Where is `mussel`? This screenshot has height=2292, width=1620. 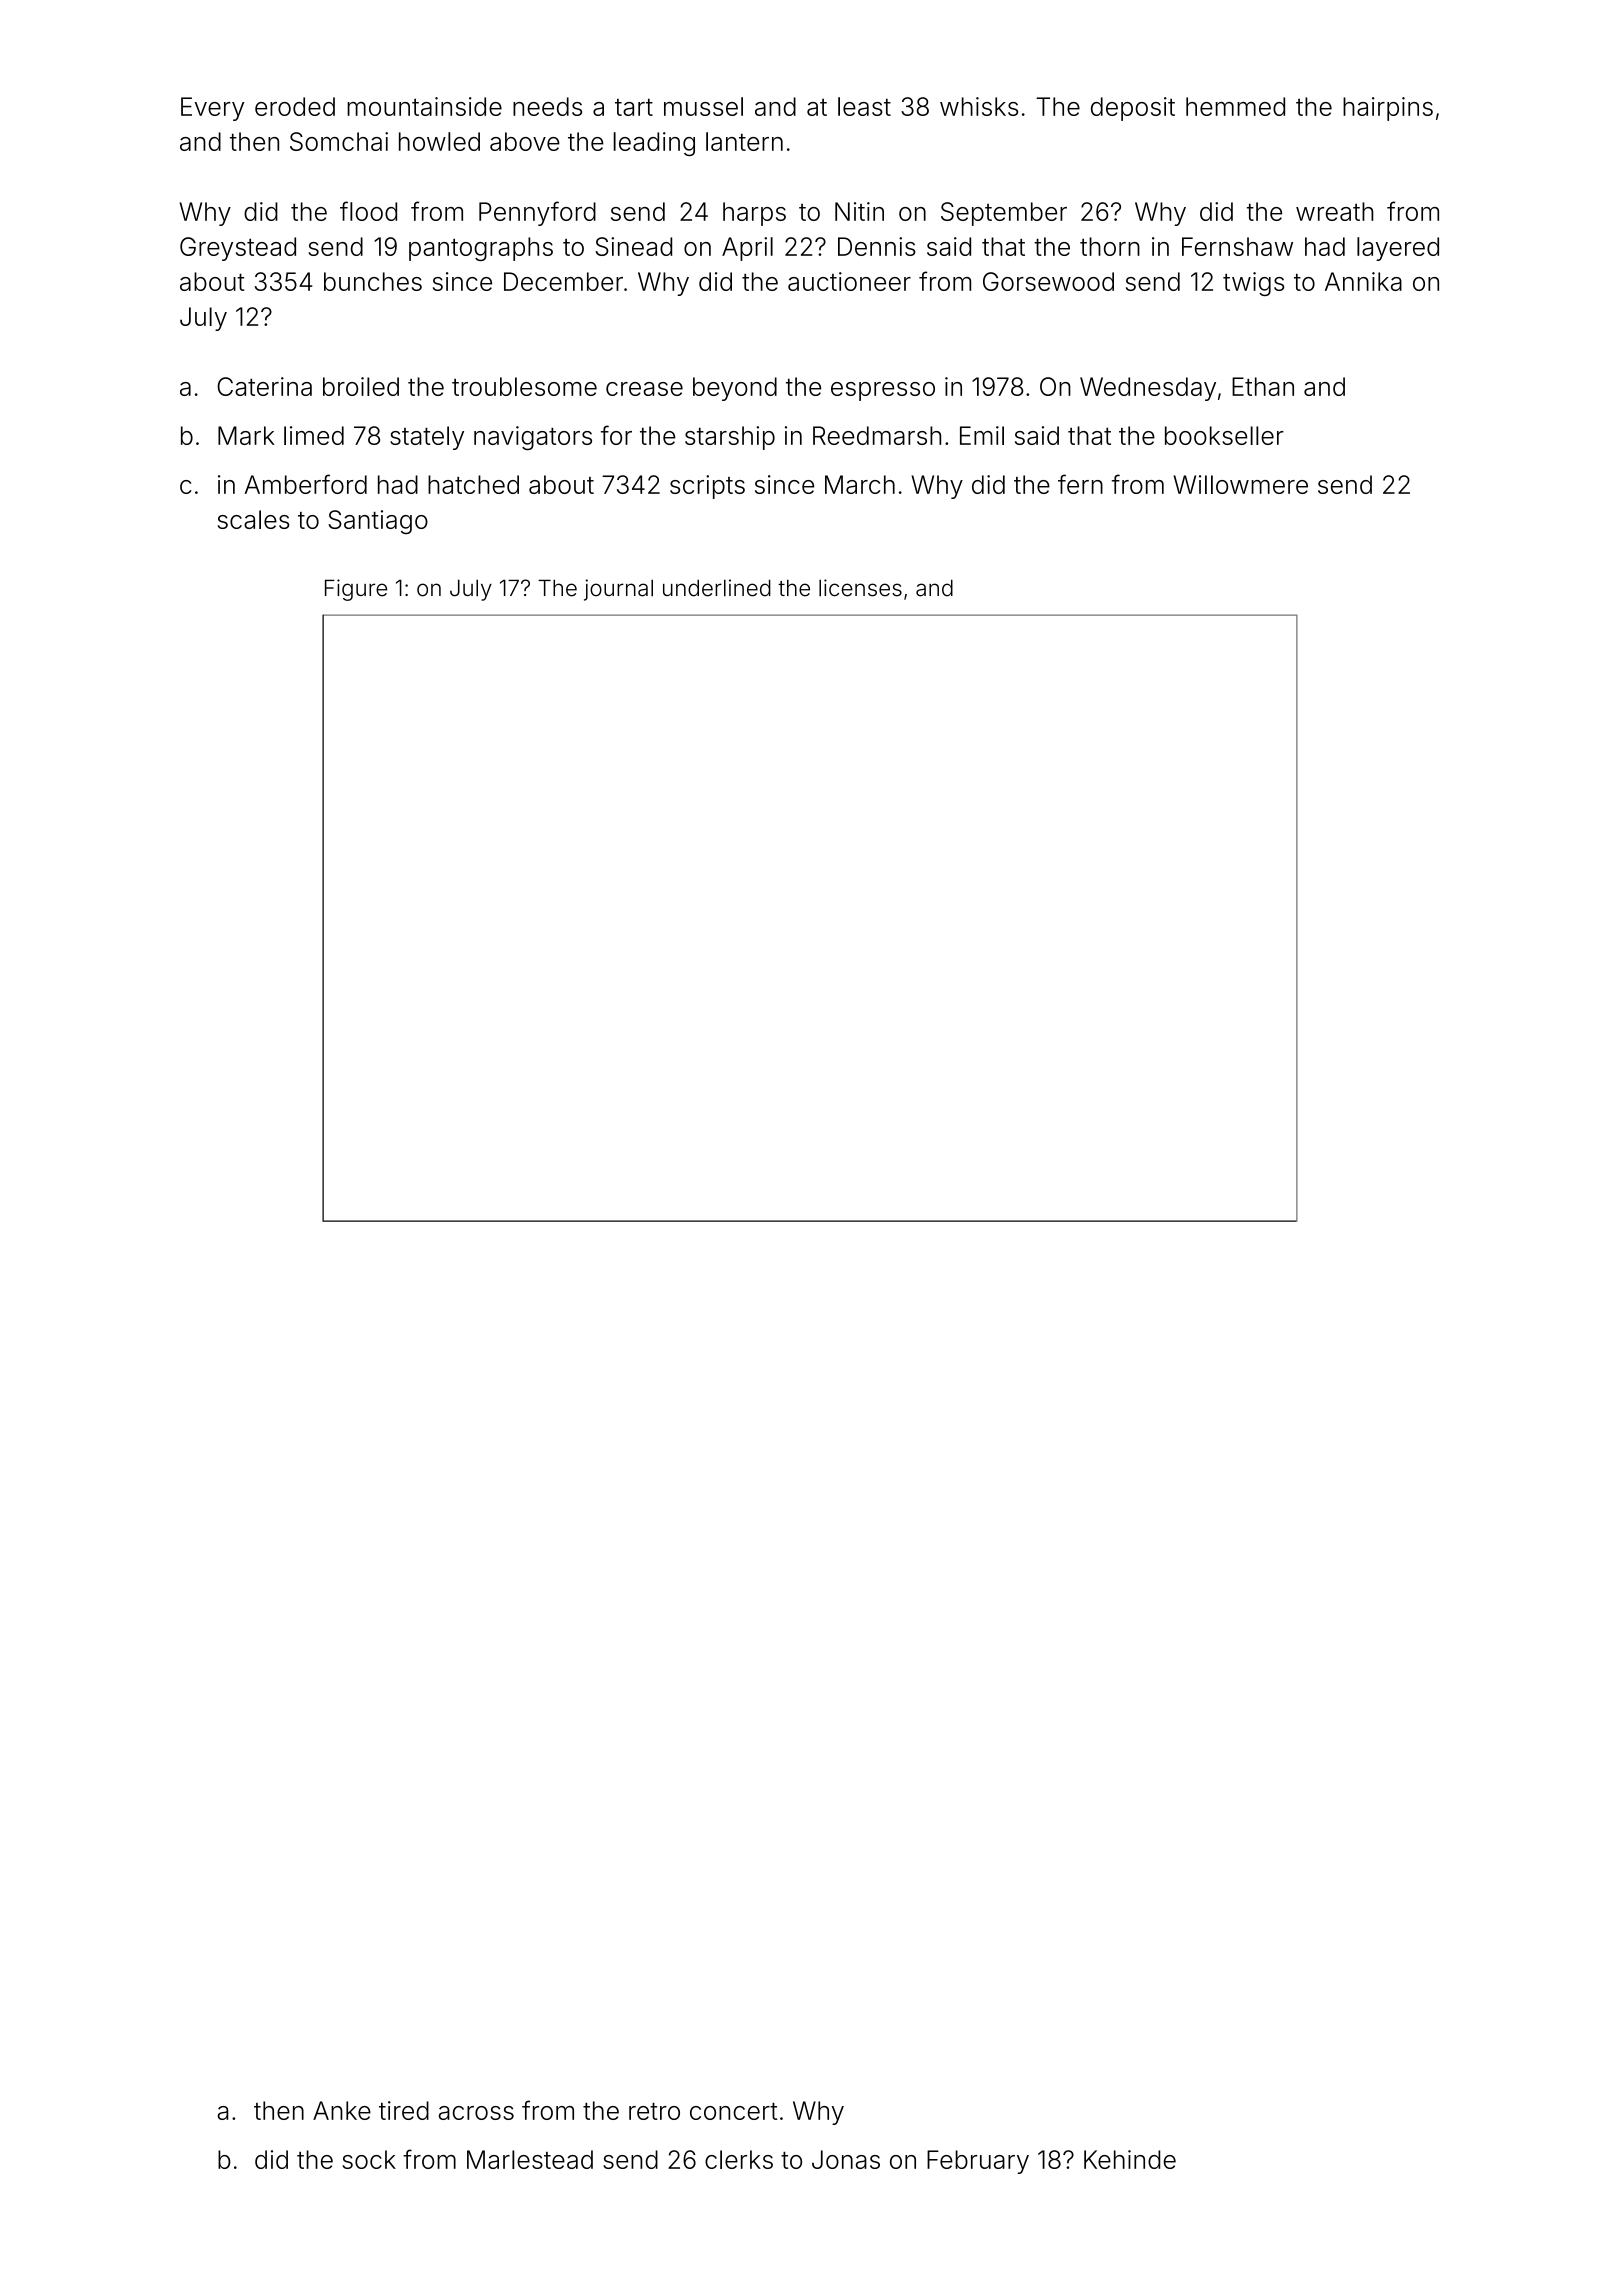
mussel is located at coordinates (703, 106).
